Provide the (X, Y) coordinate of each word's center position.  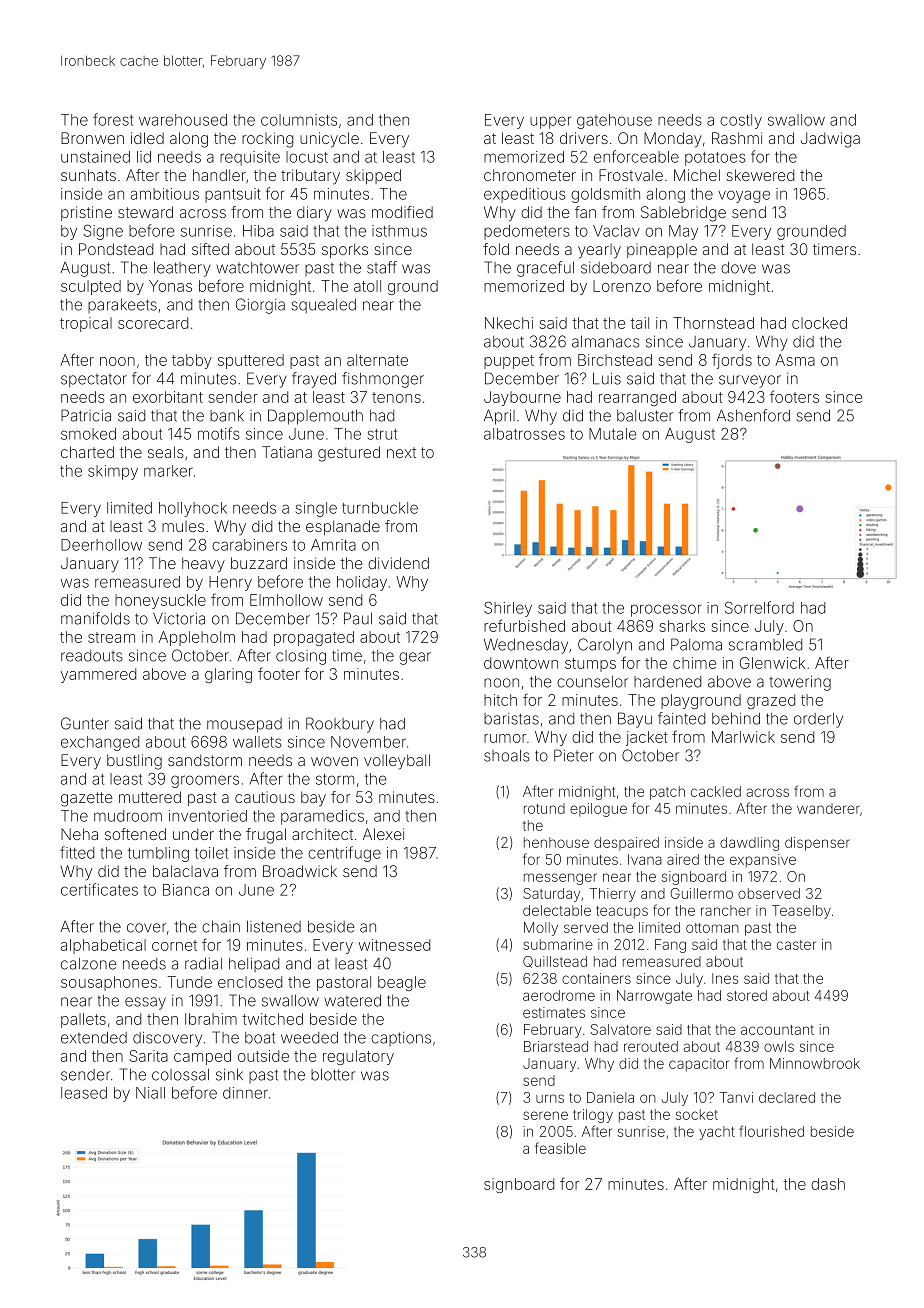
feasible (560, 1148)
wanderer (828, 808)
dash (828, 1184)
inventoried (208, 816)
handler (219, 175)
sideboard (616, 268)
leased (84, 1093)
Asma (795, 360)
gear (415, 658)
